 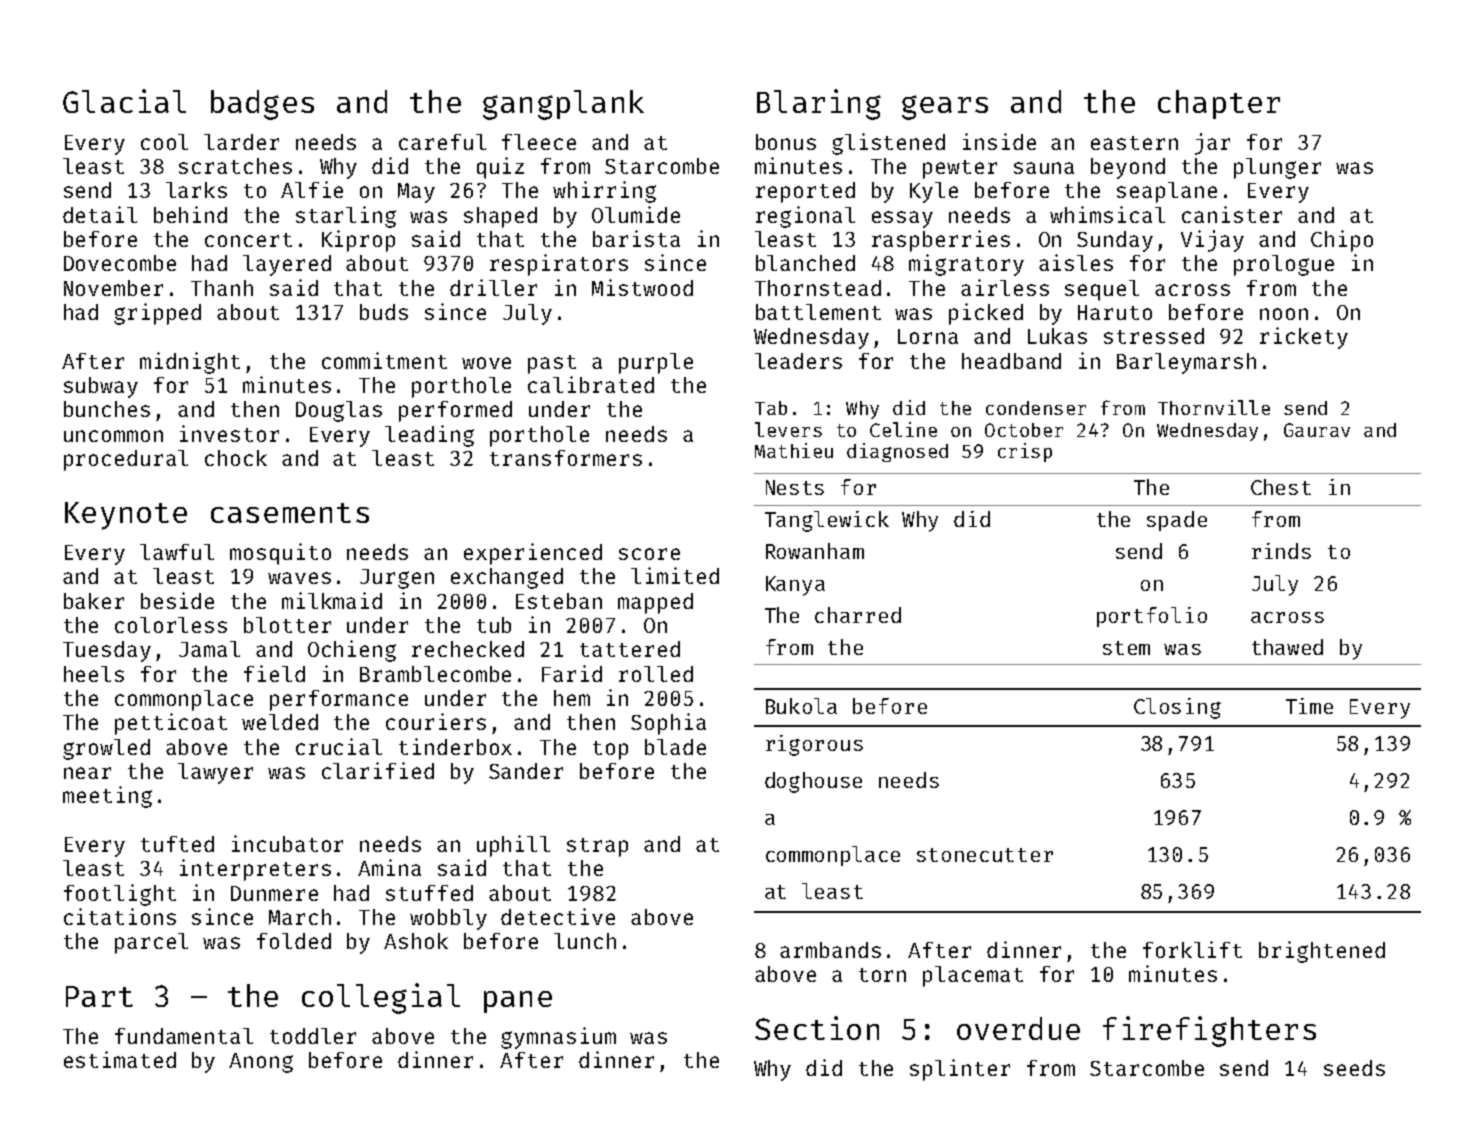 What do you see at coordinates (313, 1036) in the screenshot?
I see `toddler` at bounding box center [313, 1036].
